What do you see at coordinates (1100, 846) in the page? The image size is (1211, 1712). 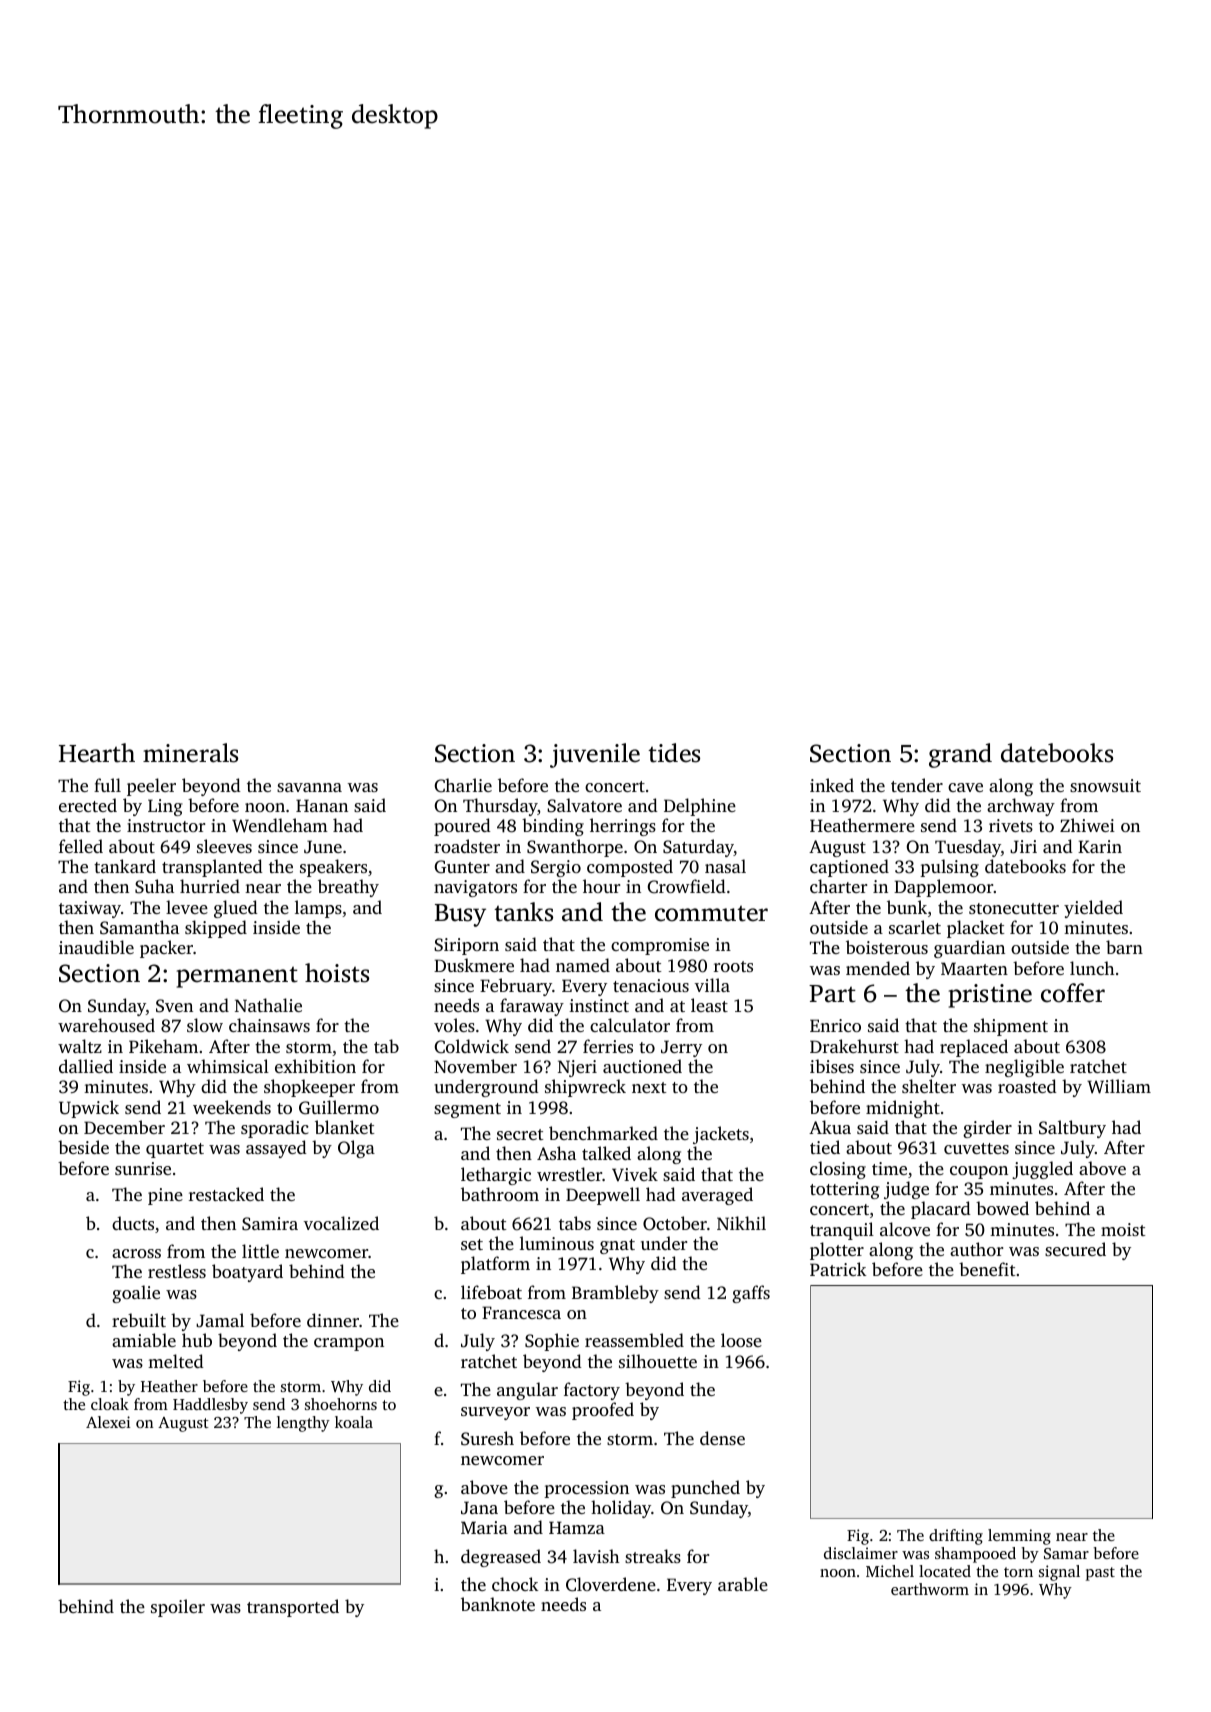 I see `Karin` at bounding box center [1100, 846].
